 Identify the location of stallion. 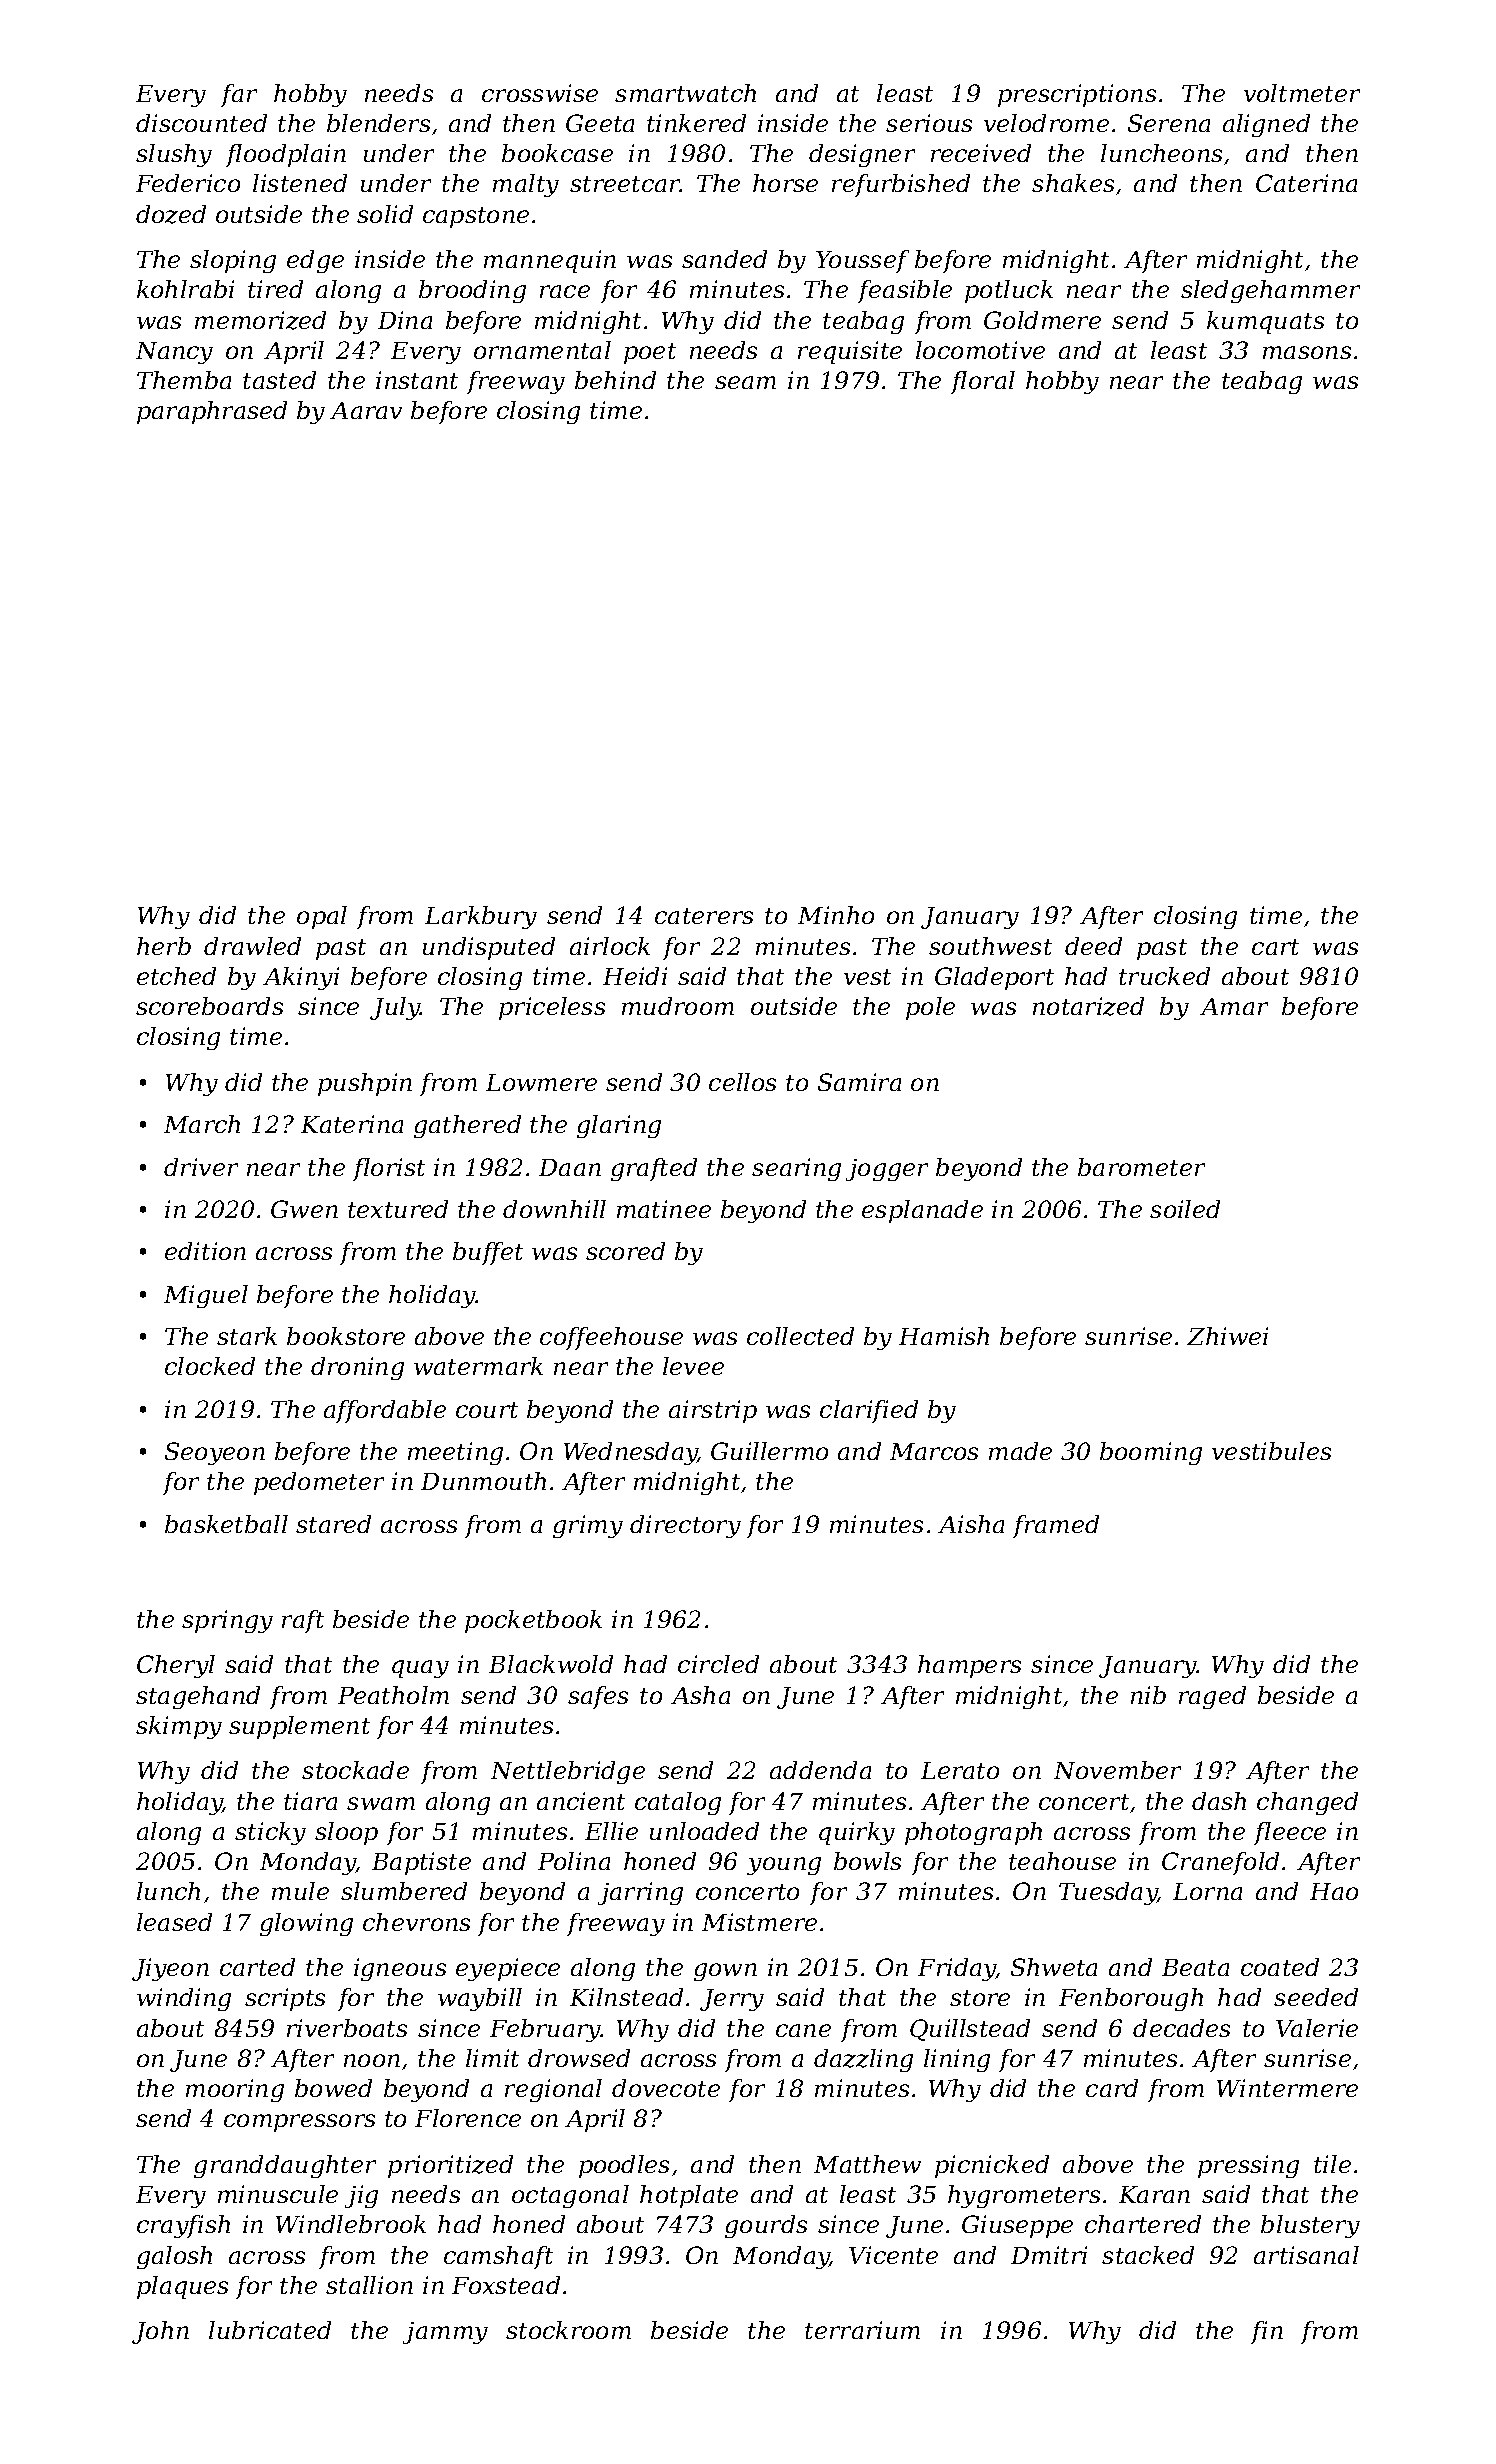
(369, 2285).
